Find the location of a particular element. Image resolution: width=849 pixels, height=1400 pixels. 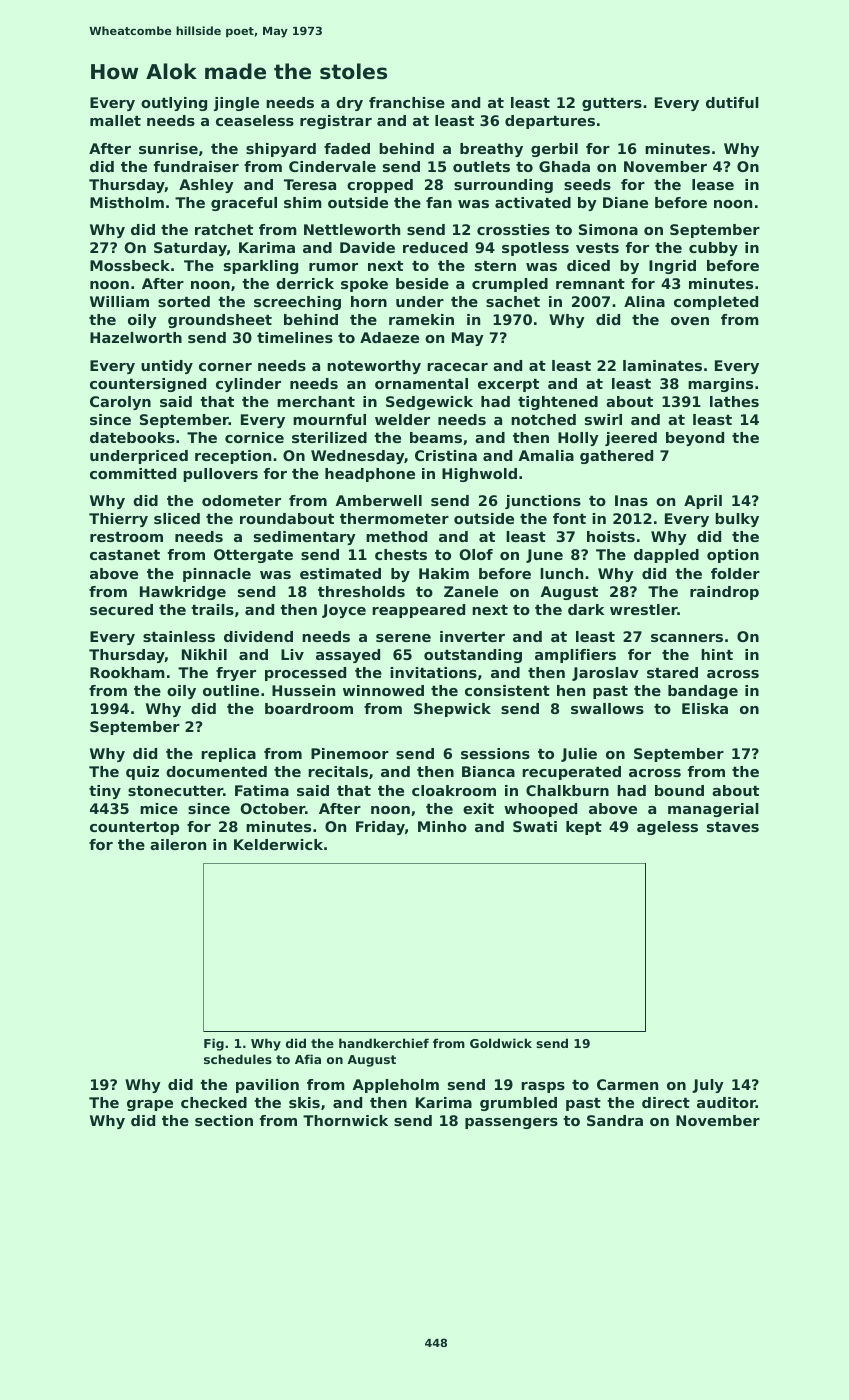

section is located at coordinates (224, 1120).
